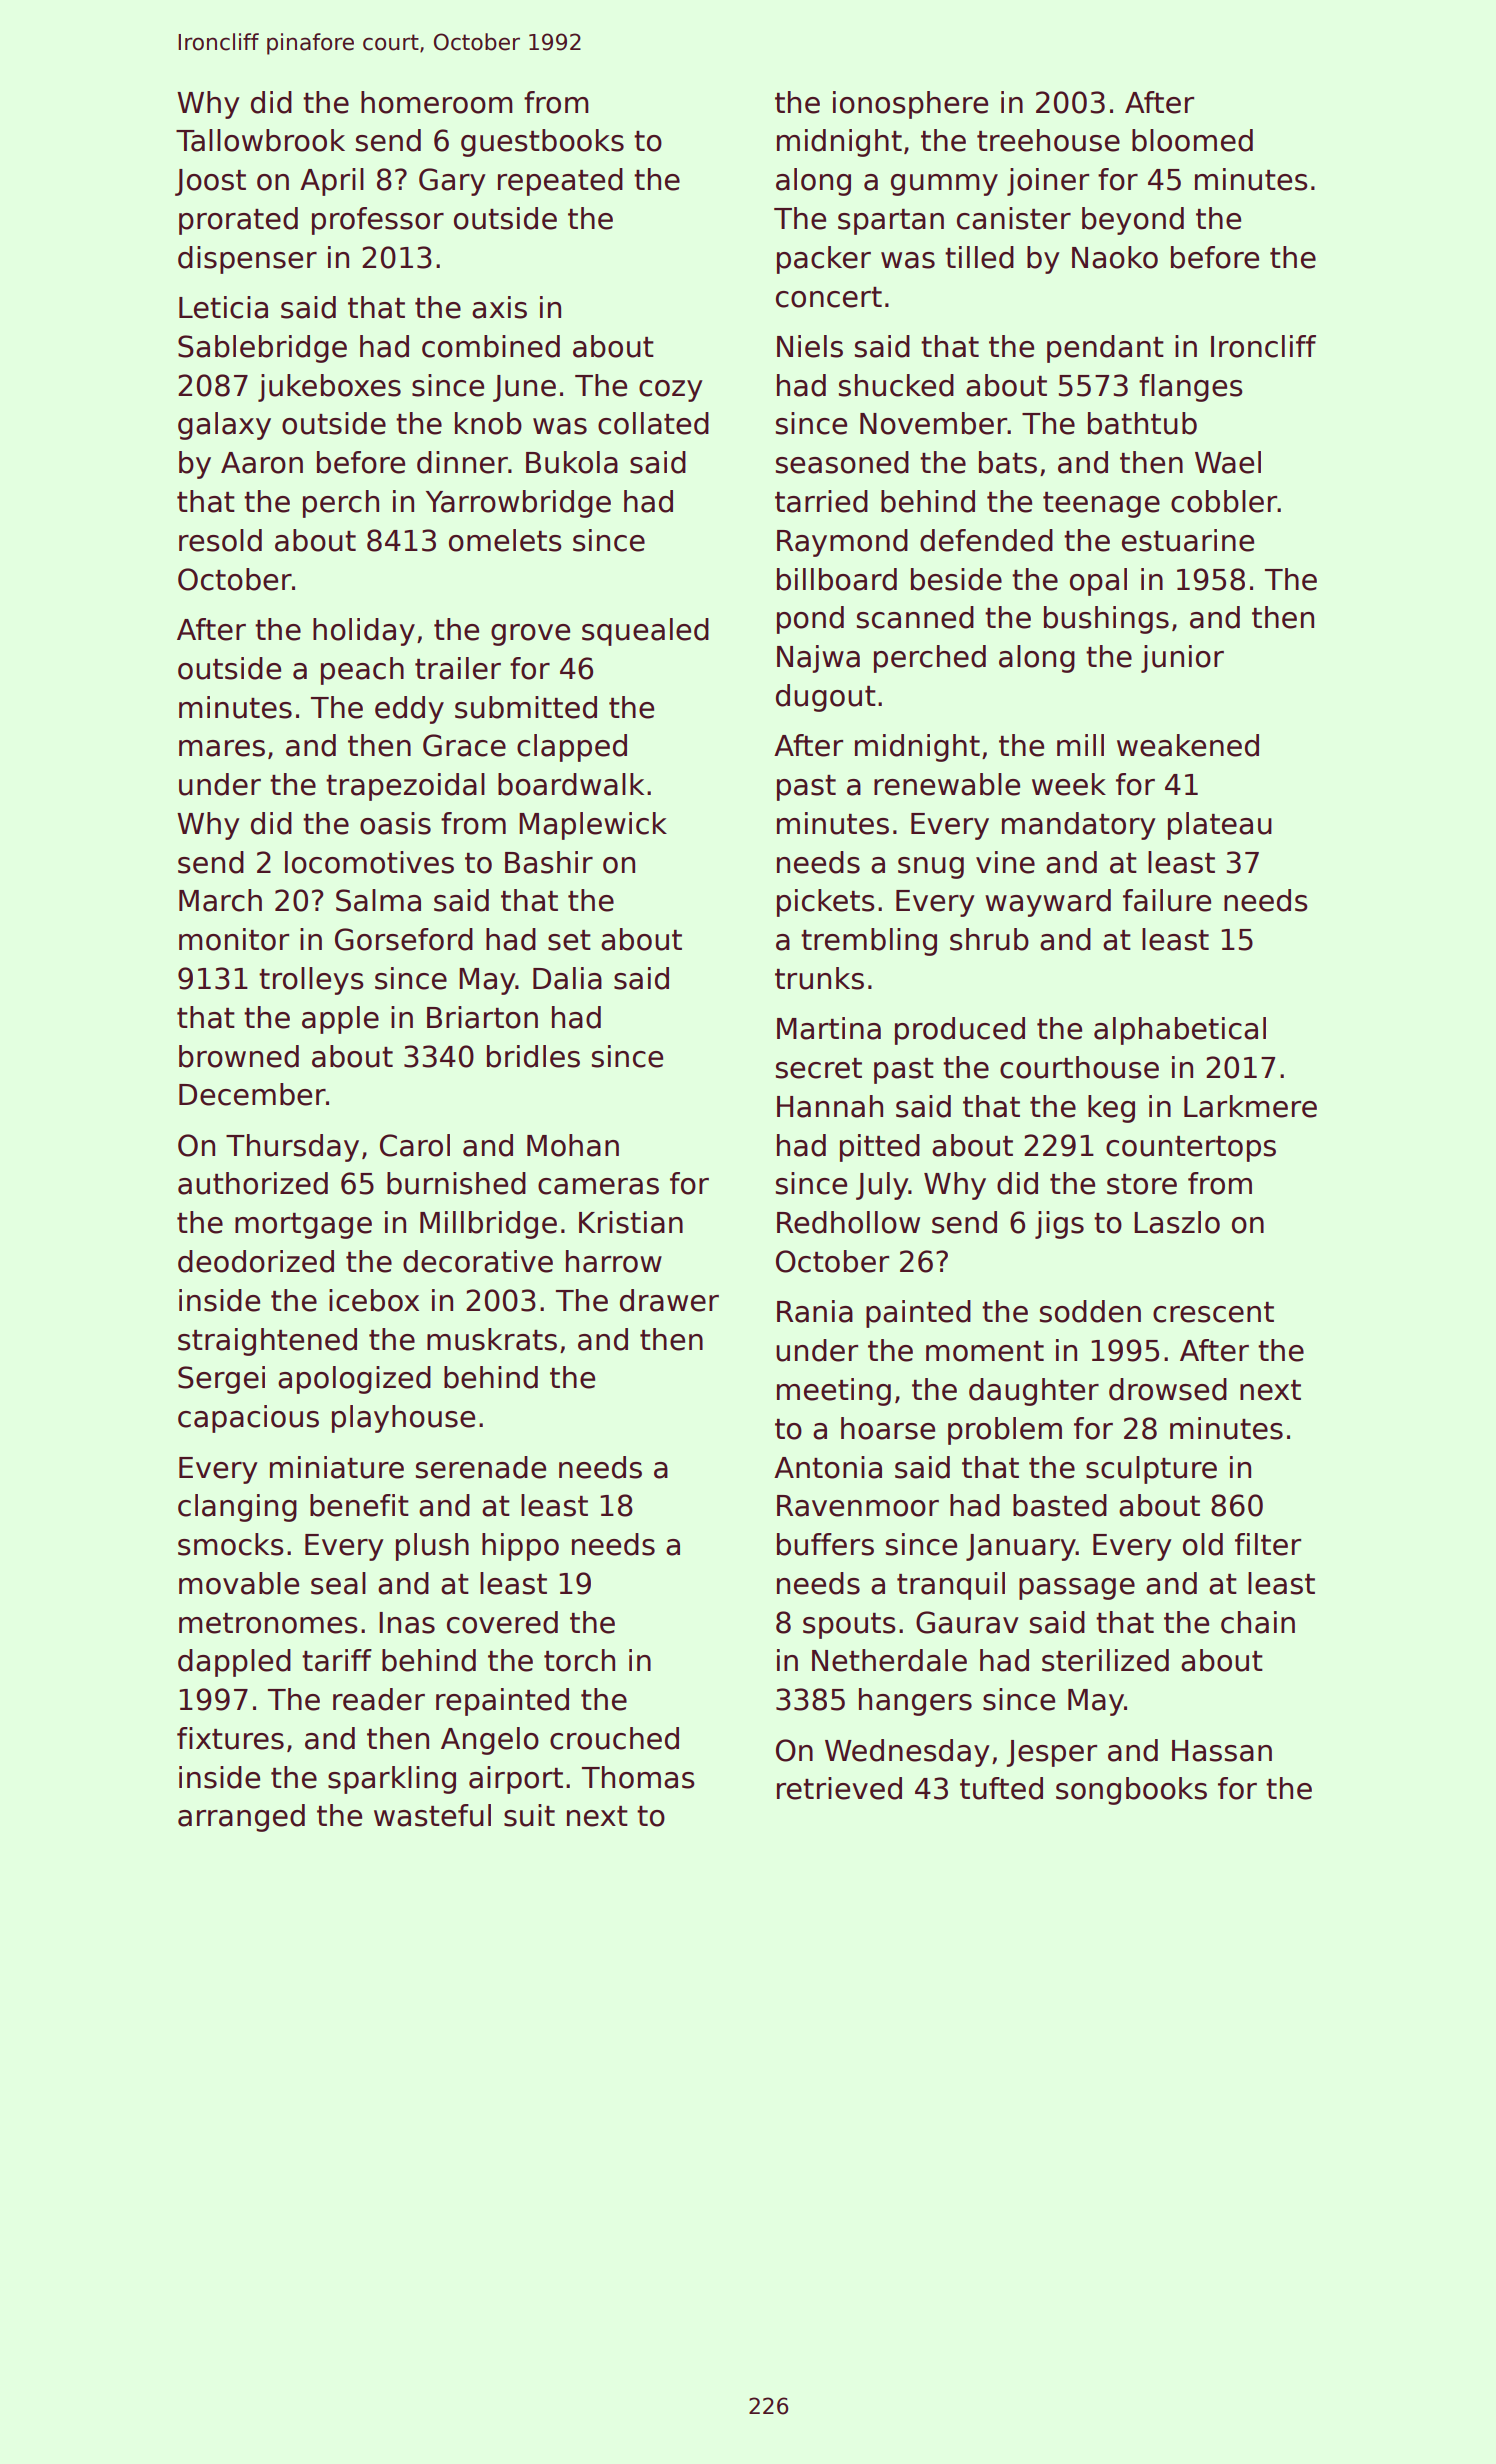 The height and width of the page is (2464, 1496). I want to click on produced, so click(960, 1031).
